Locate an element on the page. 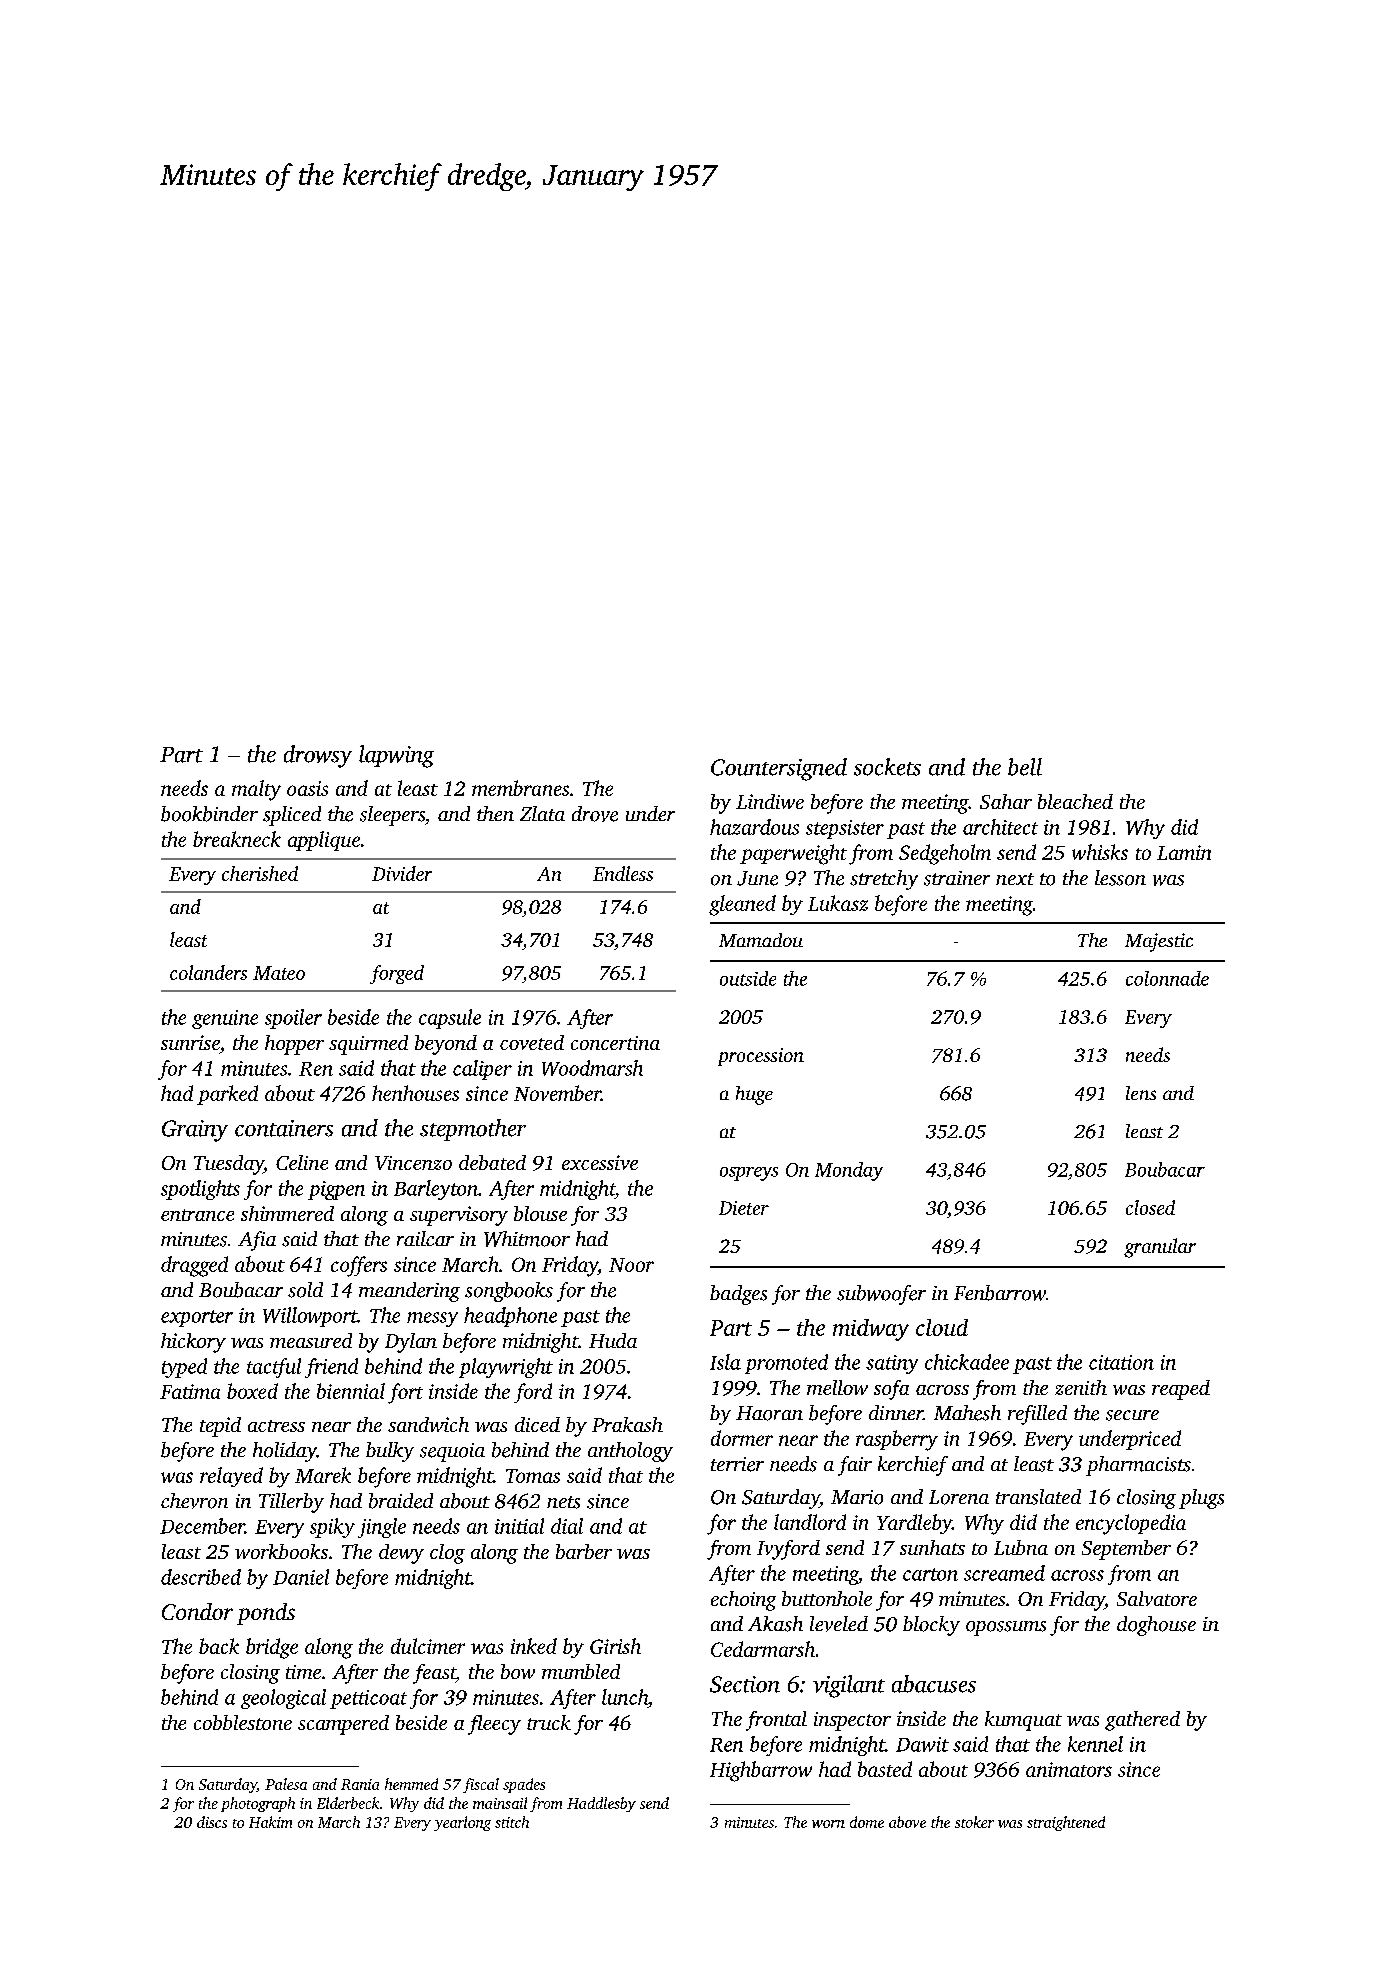  opossums is located at coordinates (1006, 1628).
